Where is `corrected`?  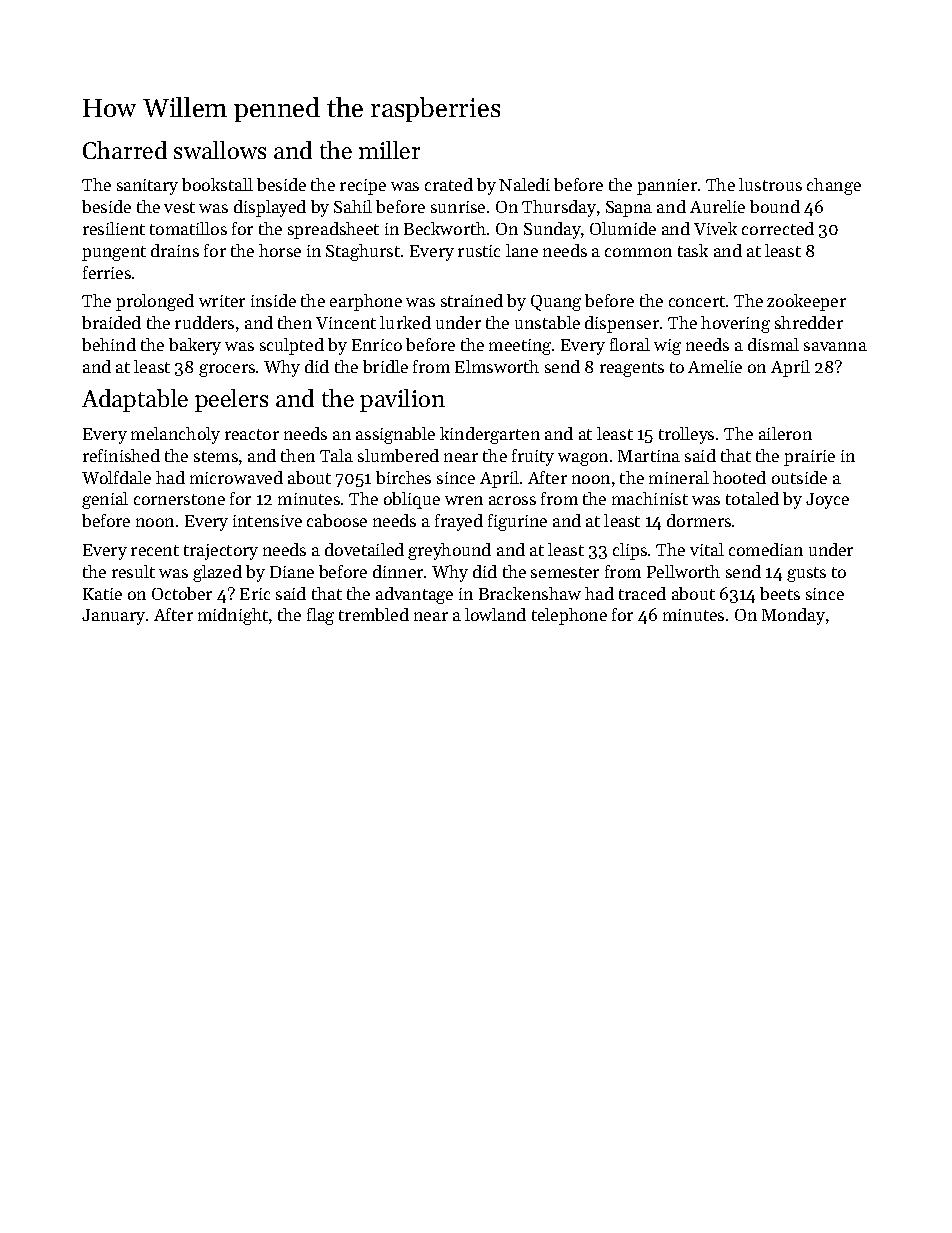
corrected is located at coordinates (778, 228).
